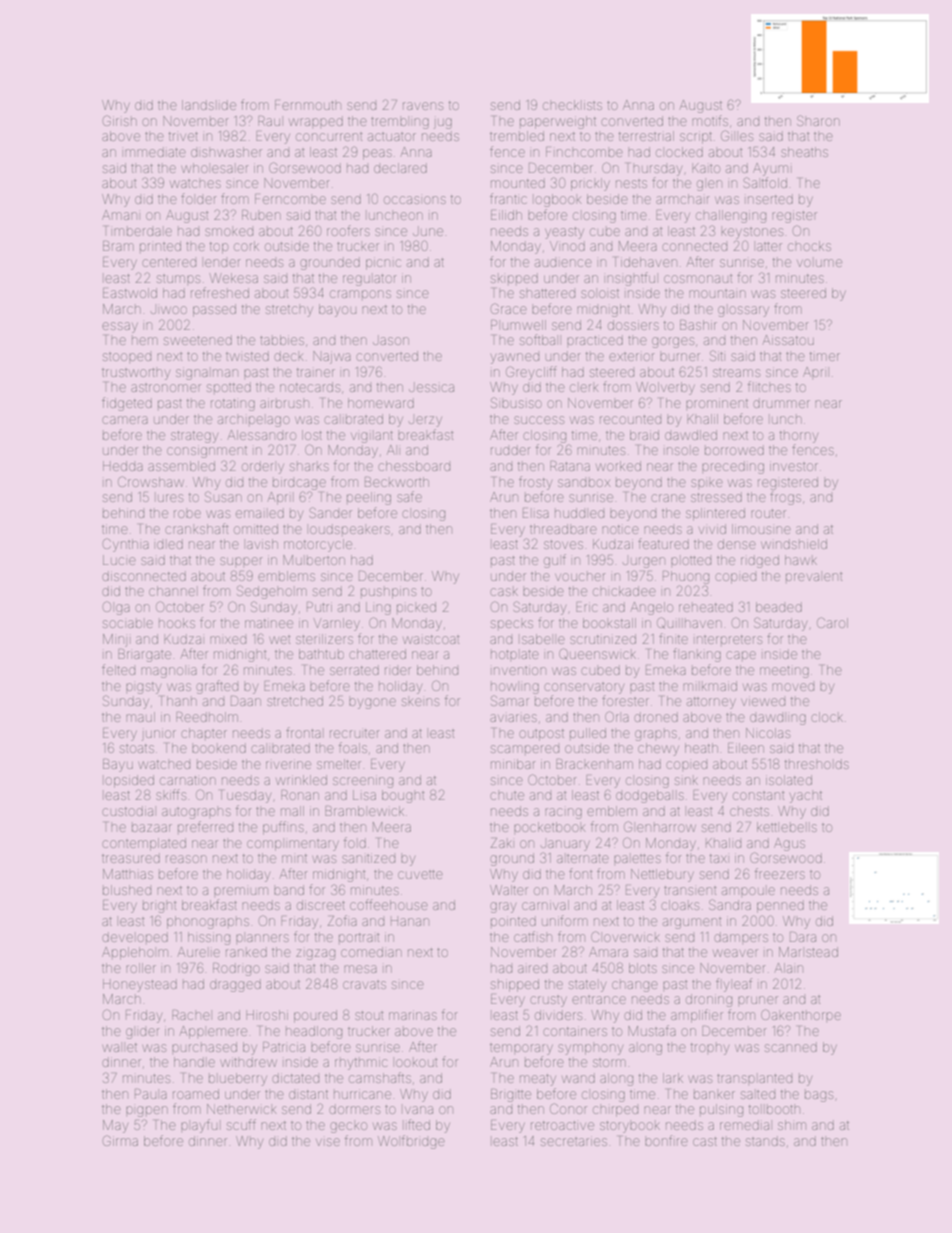  Describe the element at coordinates (818, 120) in the screenshot. I see `Sharon` at that location.
